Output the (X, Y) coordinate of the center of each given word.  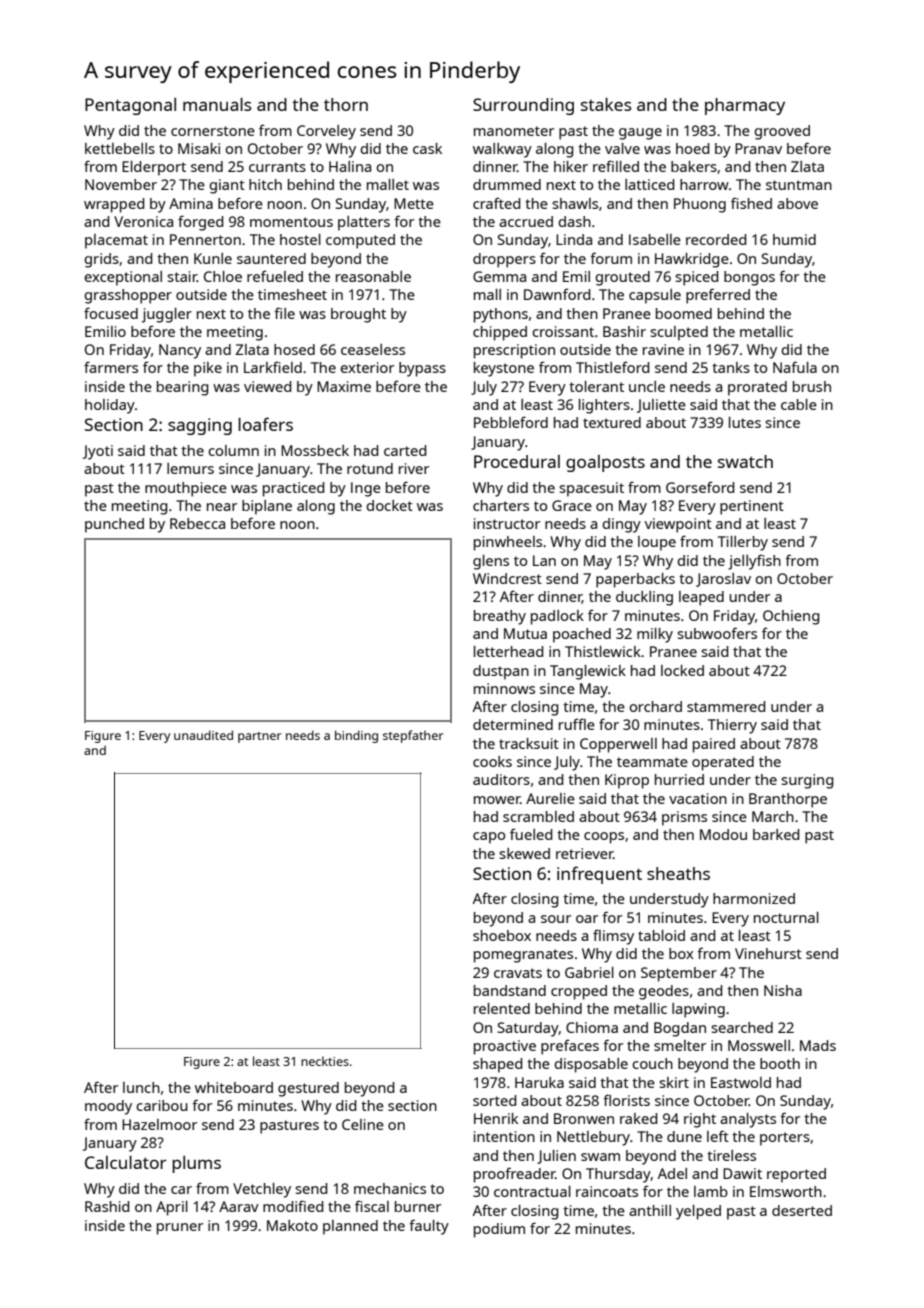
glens (491, 562)
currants (277, 167)
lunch (141, 1087)
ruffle (577, 724)
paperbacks (635, 580)
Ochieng (791, 617)
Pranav (758, 148)
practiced (293, 489)
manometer (514, 131)
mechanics (390, 1188)
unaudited (203, 735)
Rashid (107, 1206)
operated (723, 763)
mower (497, 800)
